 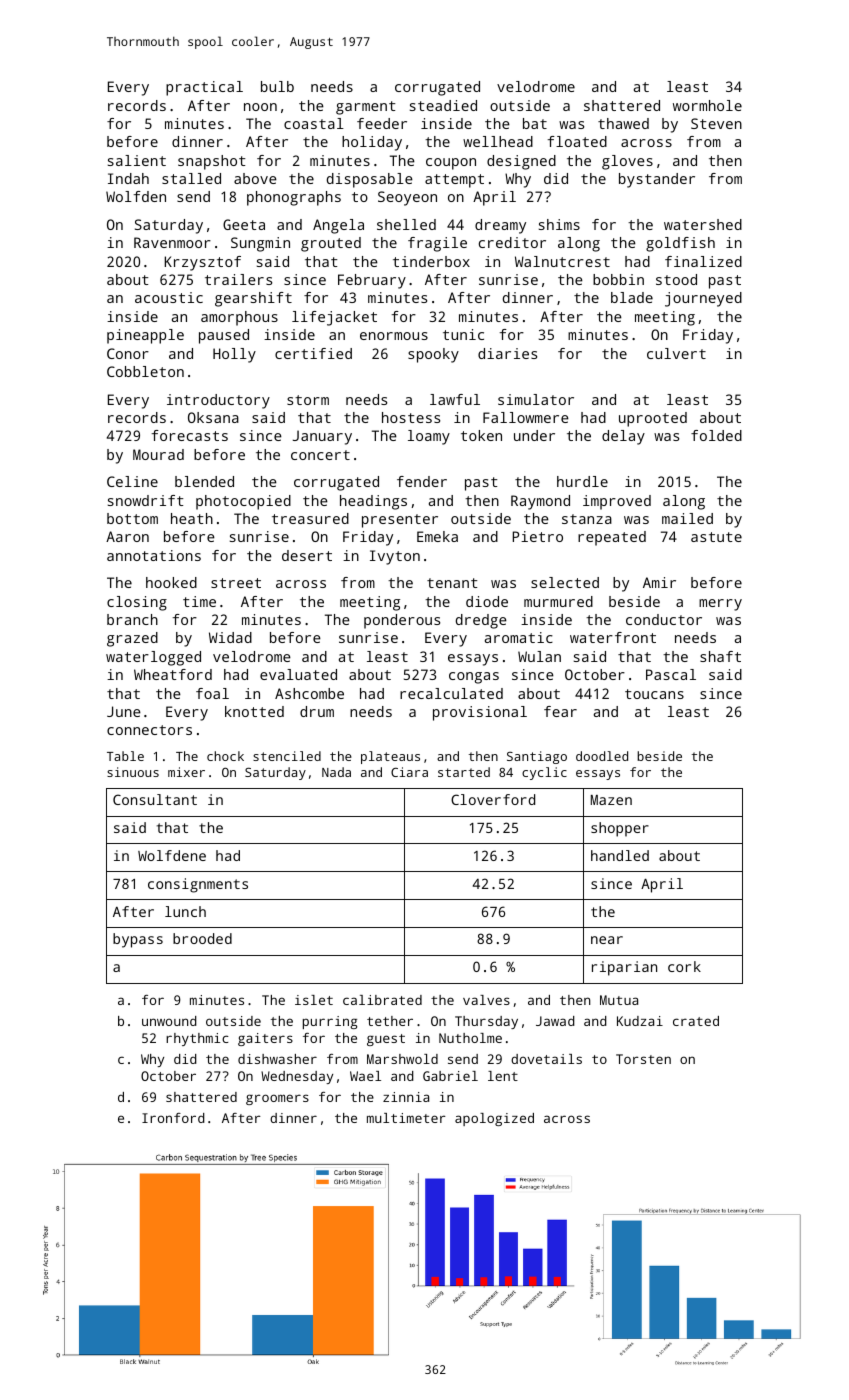 What do you see at coordinates (128, 178) in the screenshot?
I see `Indah` at bounding box center [128, 178].
